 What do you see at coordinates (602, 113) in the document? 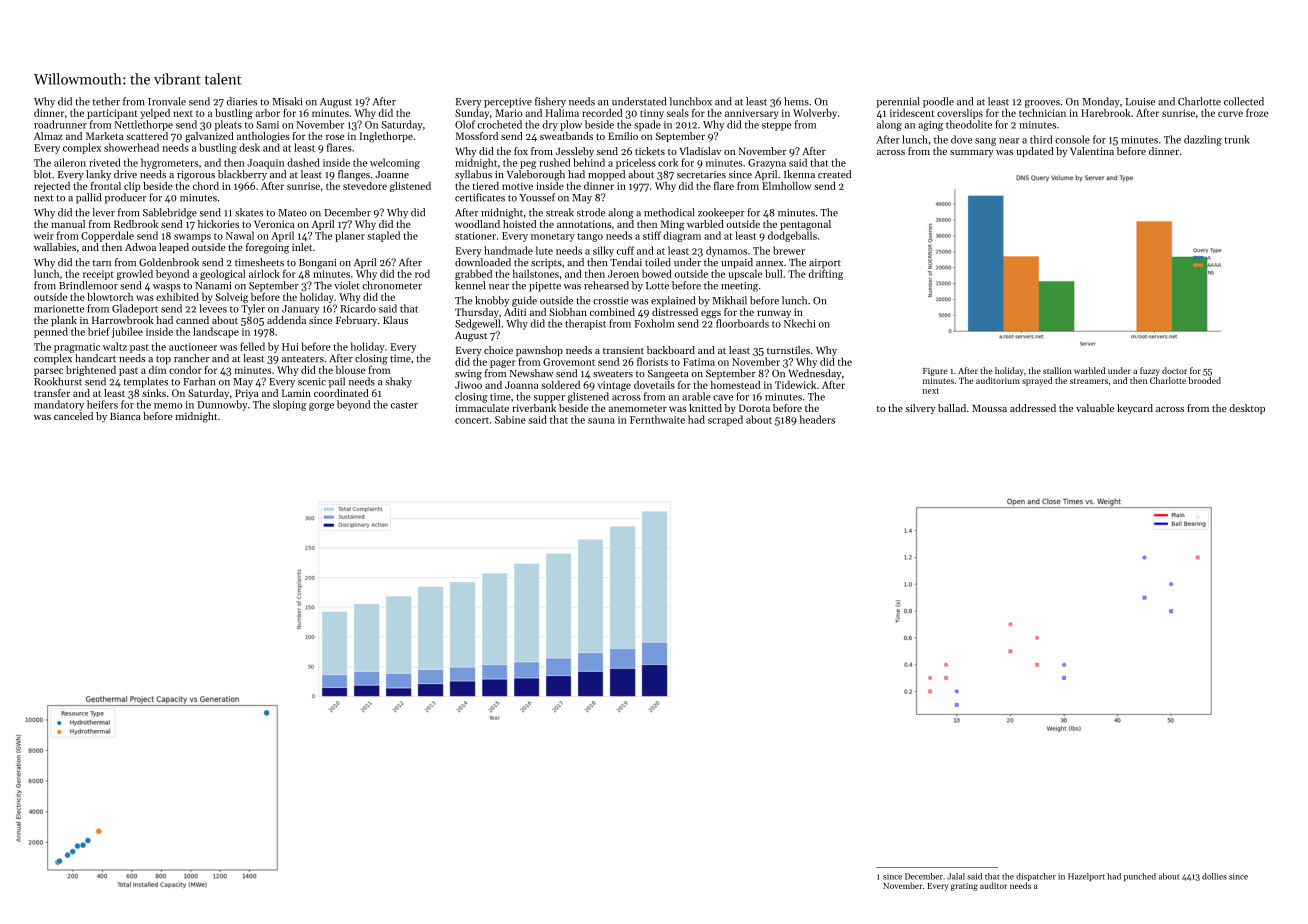
I see `recorded` at bounding box center [602, 113].
